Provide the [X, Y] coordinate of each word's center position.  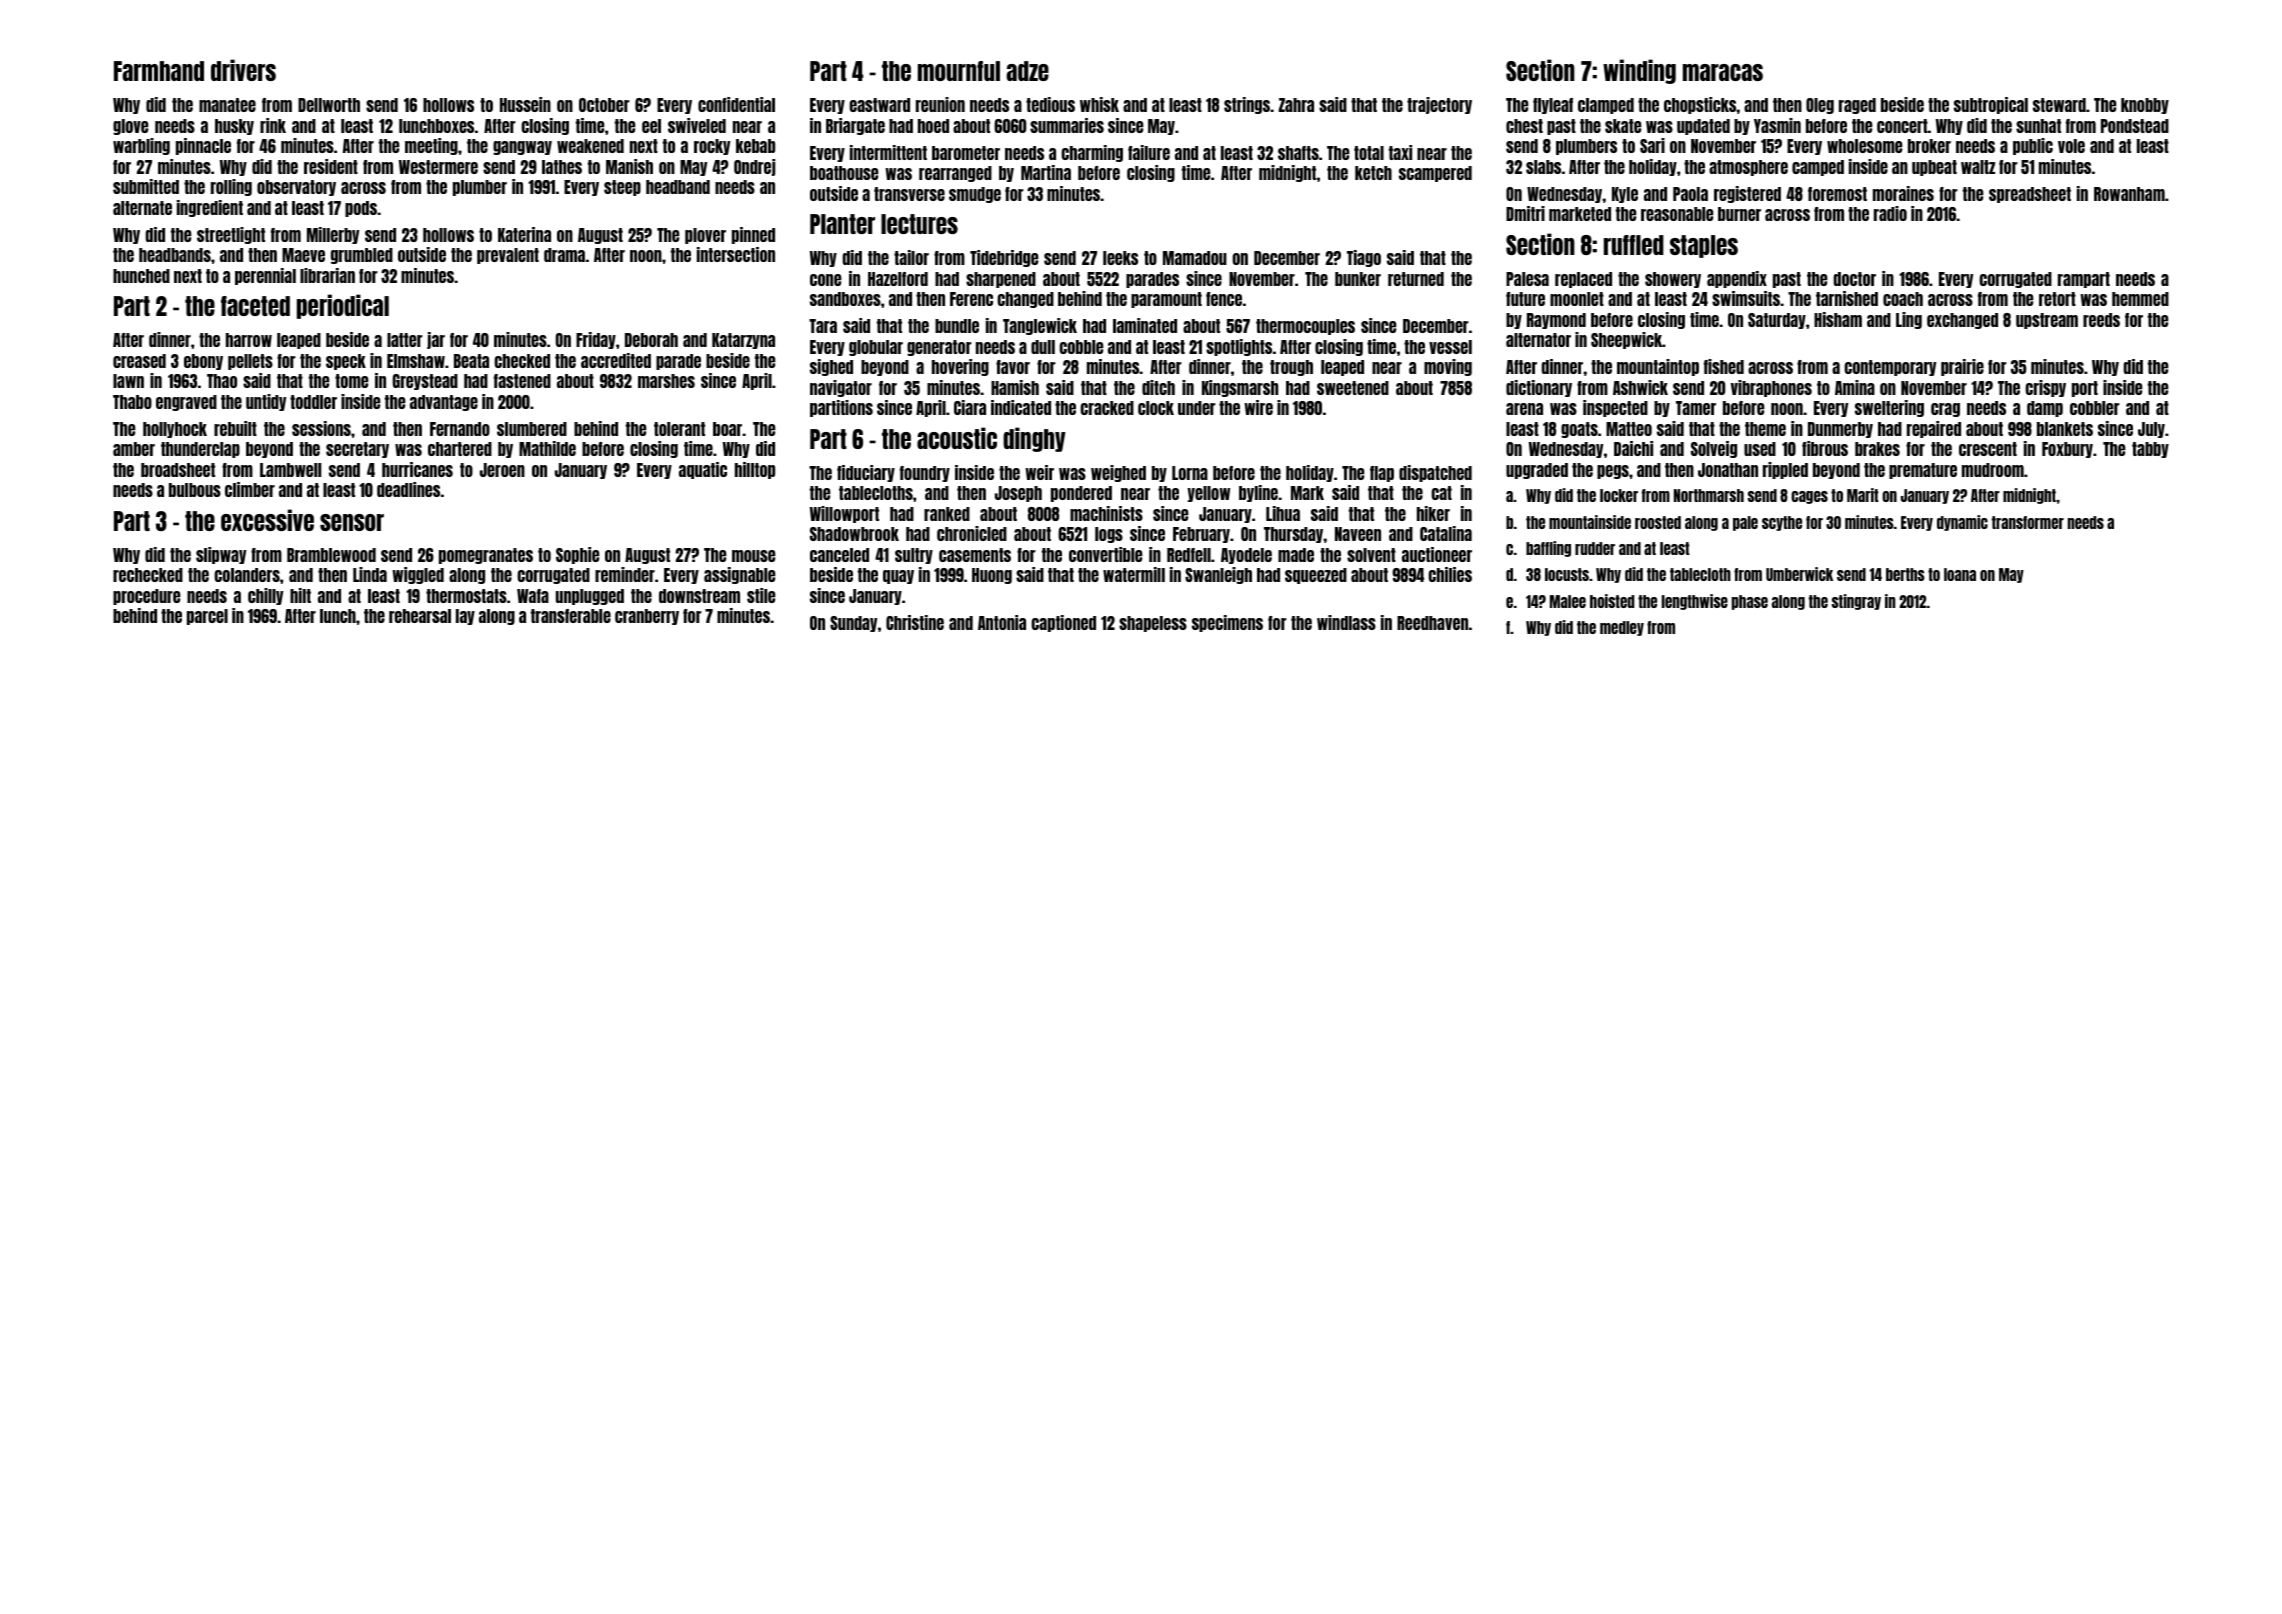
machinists [1106, 513]
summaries [1067, 125]
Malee [1568, 601]
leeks [1120, 258]
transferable [571, 616]
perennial [265, 276]
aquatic [703, 470]
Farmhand [159, 71]
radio [1890, 213]
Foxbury [2067, 450]
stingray [1856, 602]
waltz [1978, 167]
